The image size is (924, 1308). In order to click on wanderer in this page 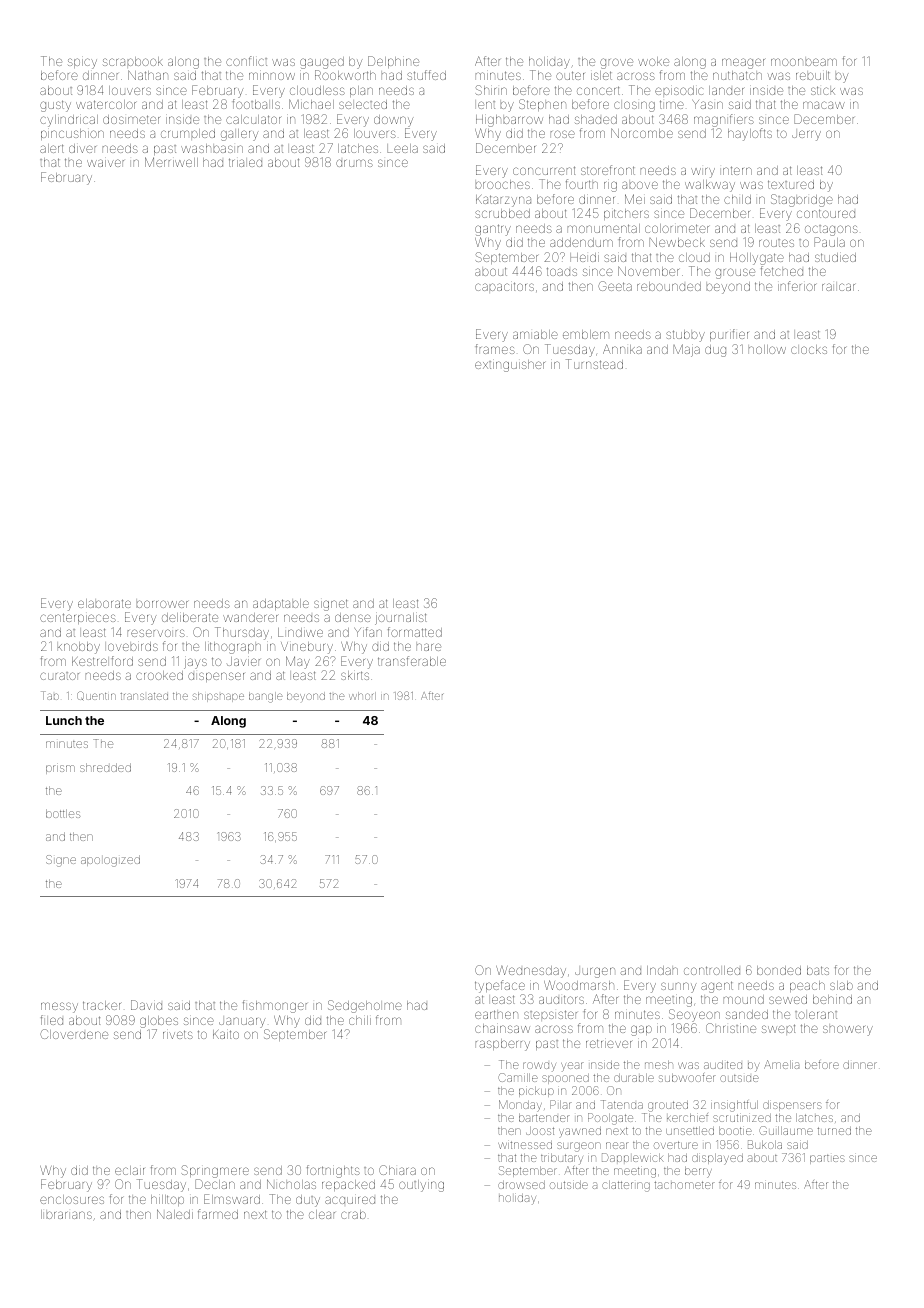, I will do `click(250, 617)`.
